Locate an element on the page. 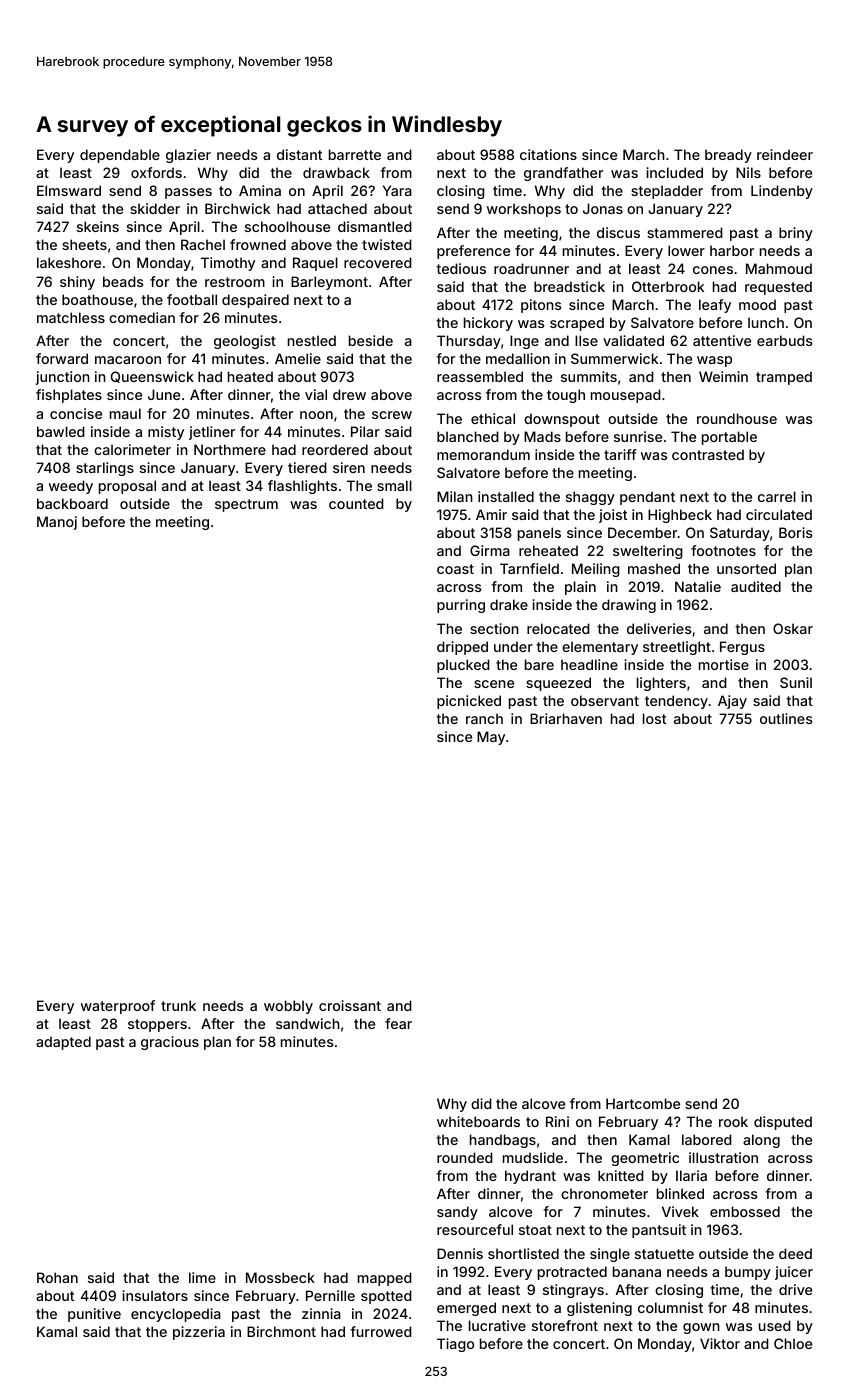 Image resolution: width=849 pixels, height=1400 pixels. lime is located at coordinates (202, 1277).
